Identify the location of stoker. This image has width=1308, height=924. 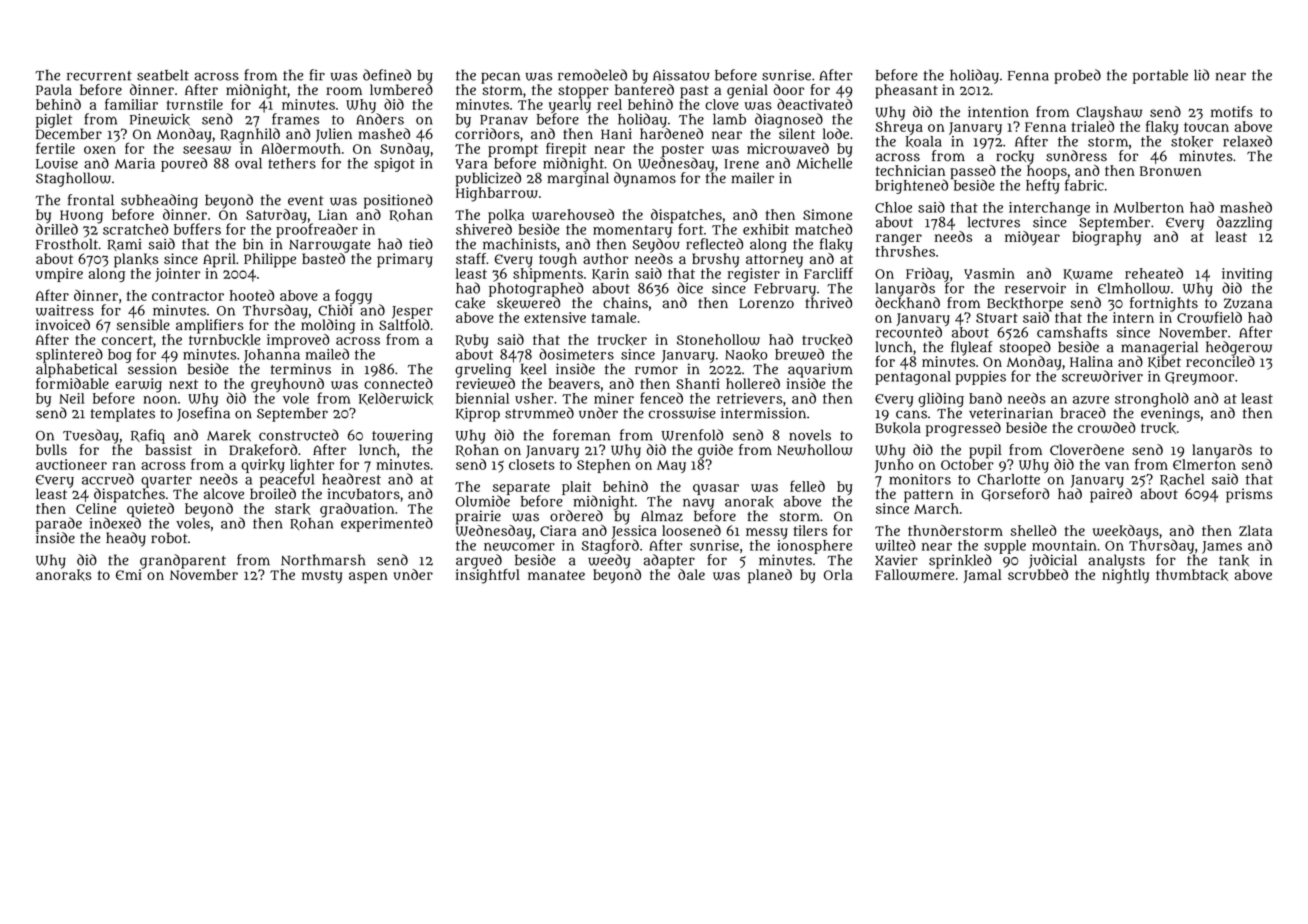
(1192, 142).
